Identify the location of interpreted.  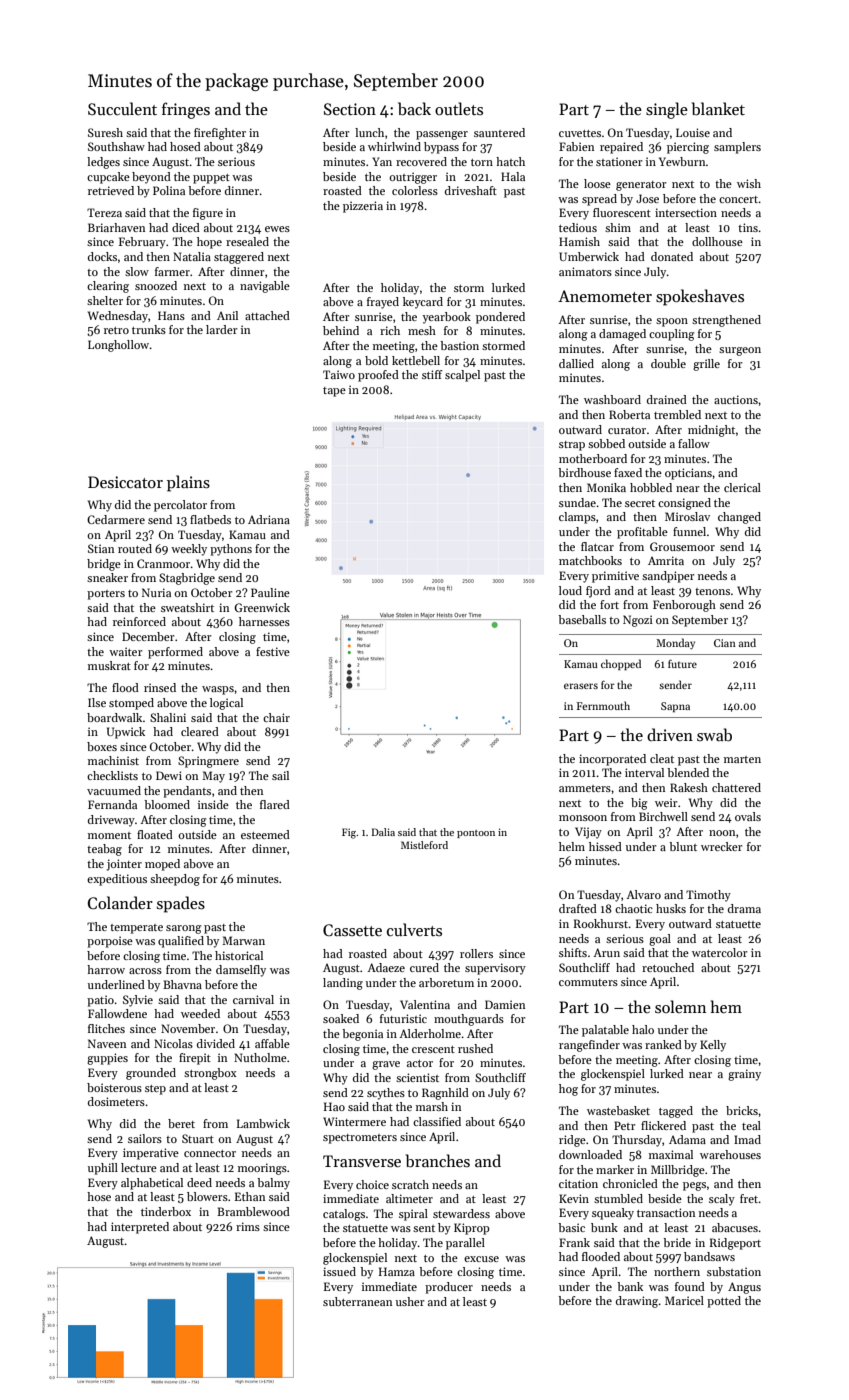
(140, 1228).
